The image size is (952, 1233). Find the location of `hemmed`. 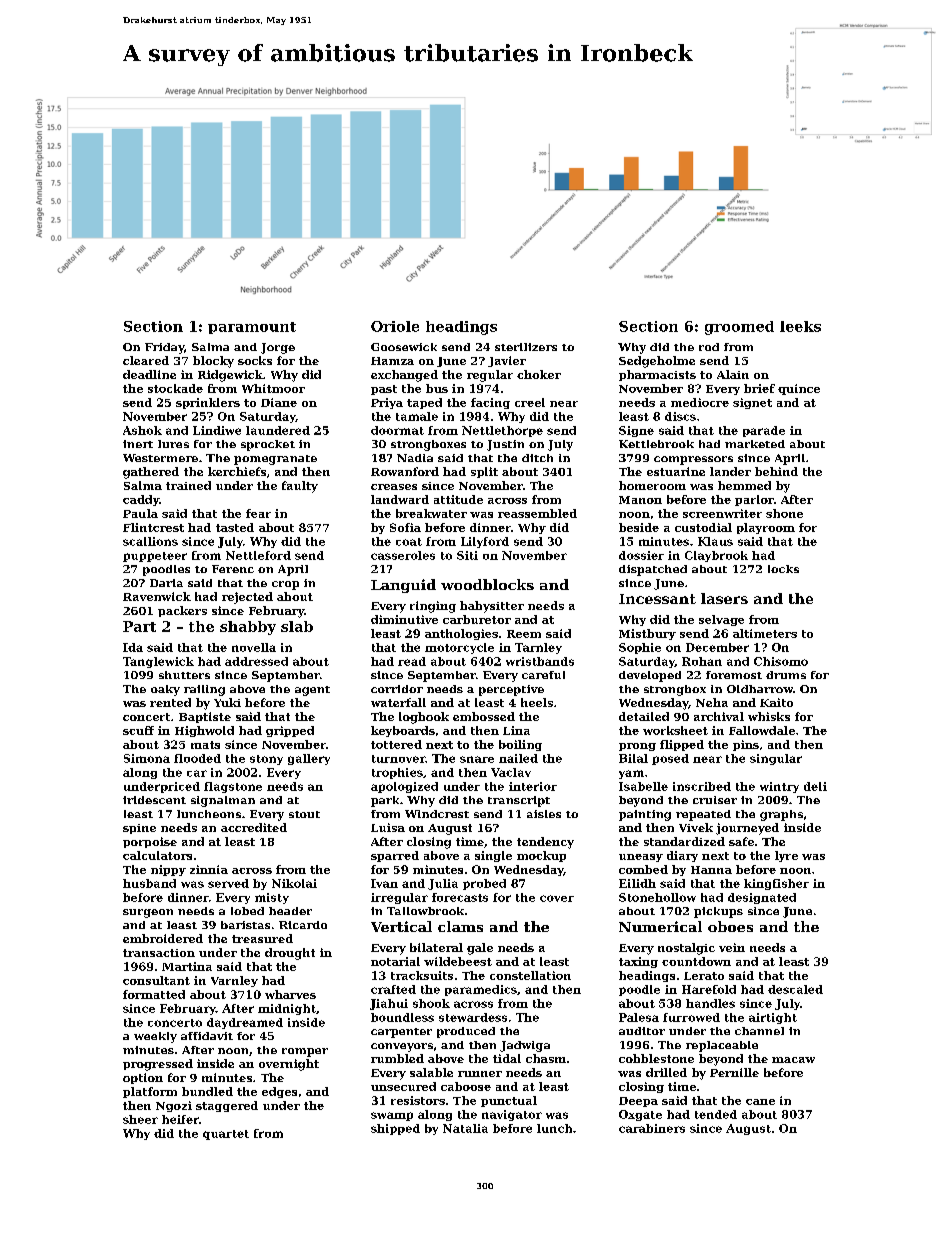

hemmed is located at coordinates (744, 485).
